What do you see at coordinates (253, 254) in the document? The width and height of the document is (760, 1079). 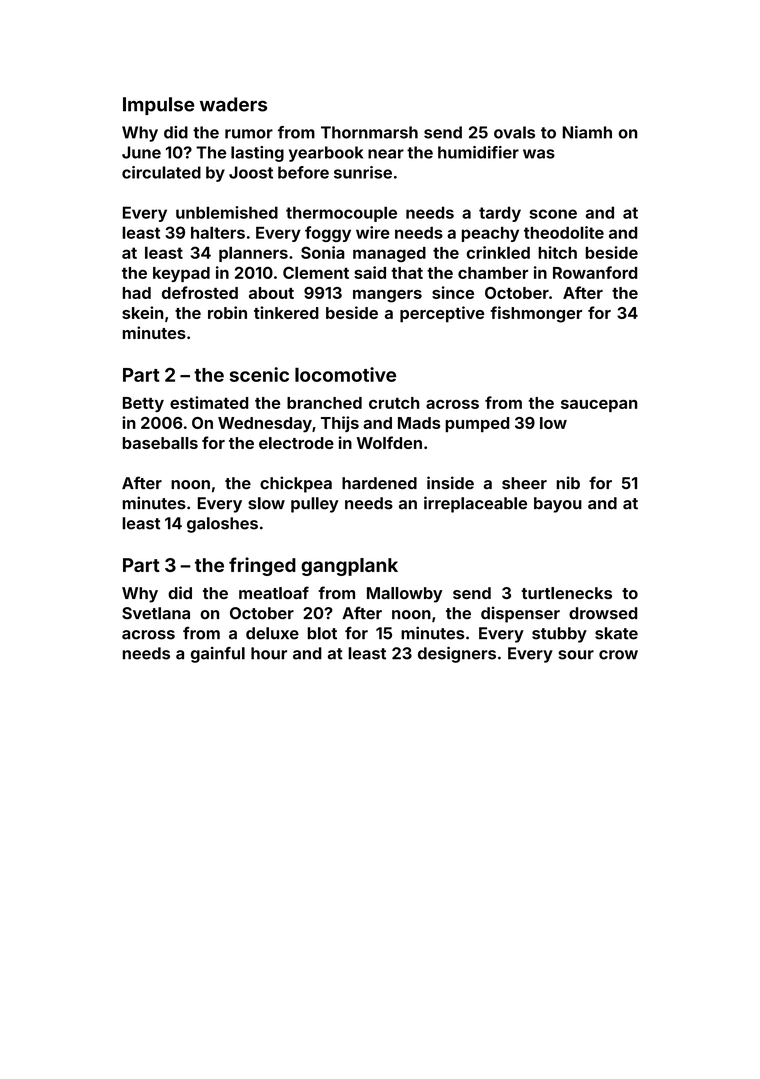 I see `planners` at bounding box center [253, 254].
